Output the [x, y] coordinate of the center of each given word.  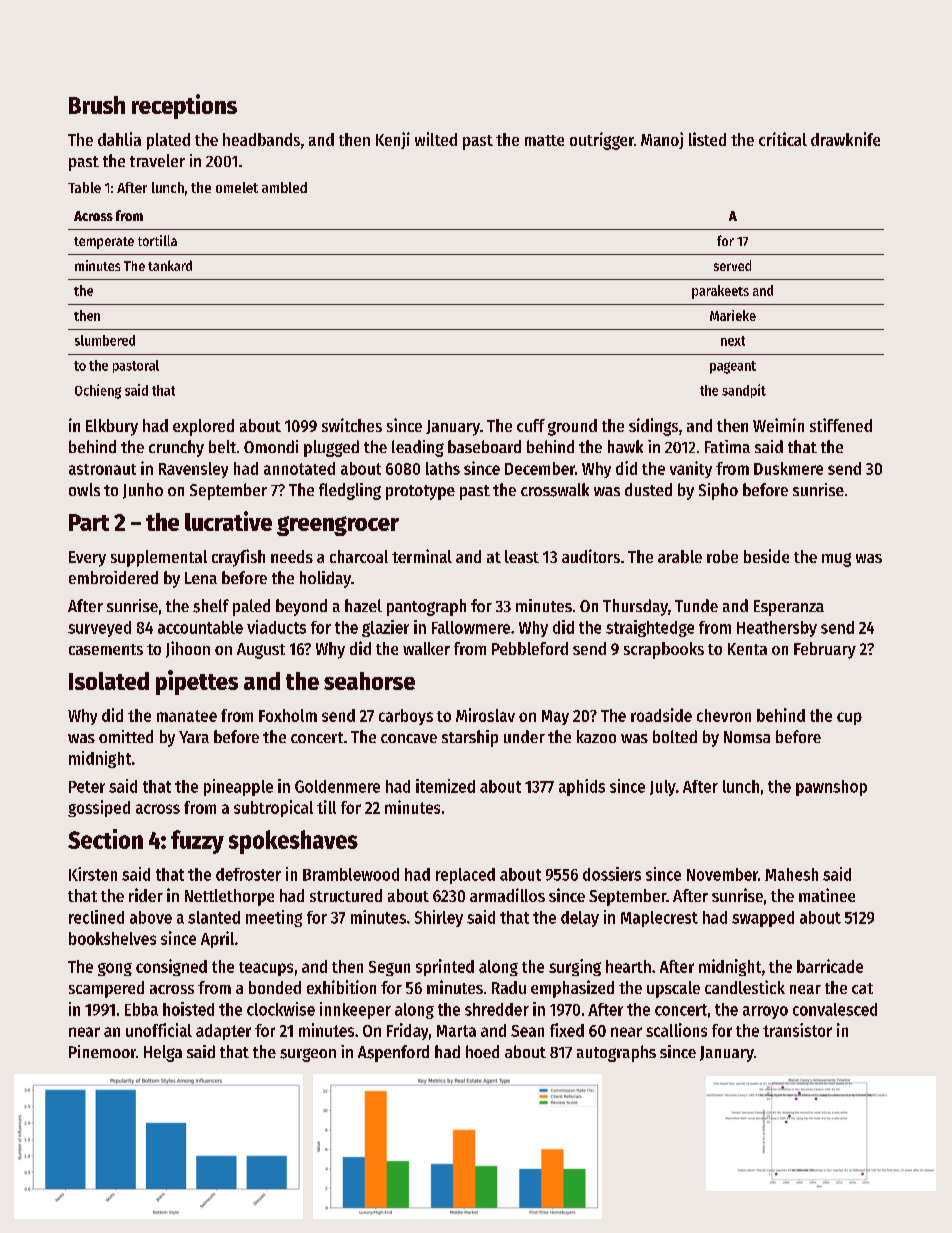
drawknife [845, 139]
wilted [436, 139]
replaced [465, 876]
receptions [184, 106]
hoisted [188, 1009]
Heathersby [777, 629]
